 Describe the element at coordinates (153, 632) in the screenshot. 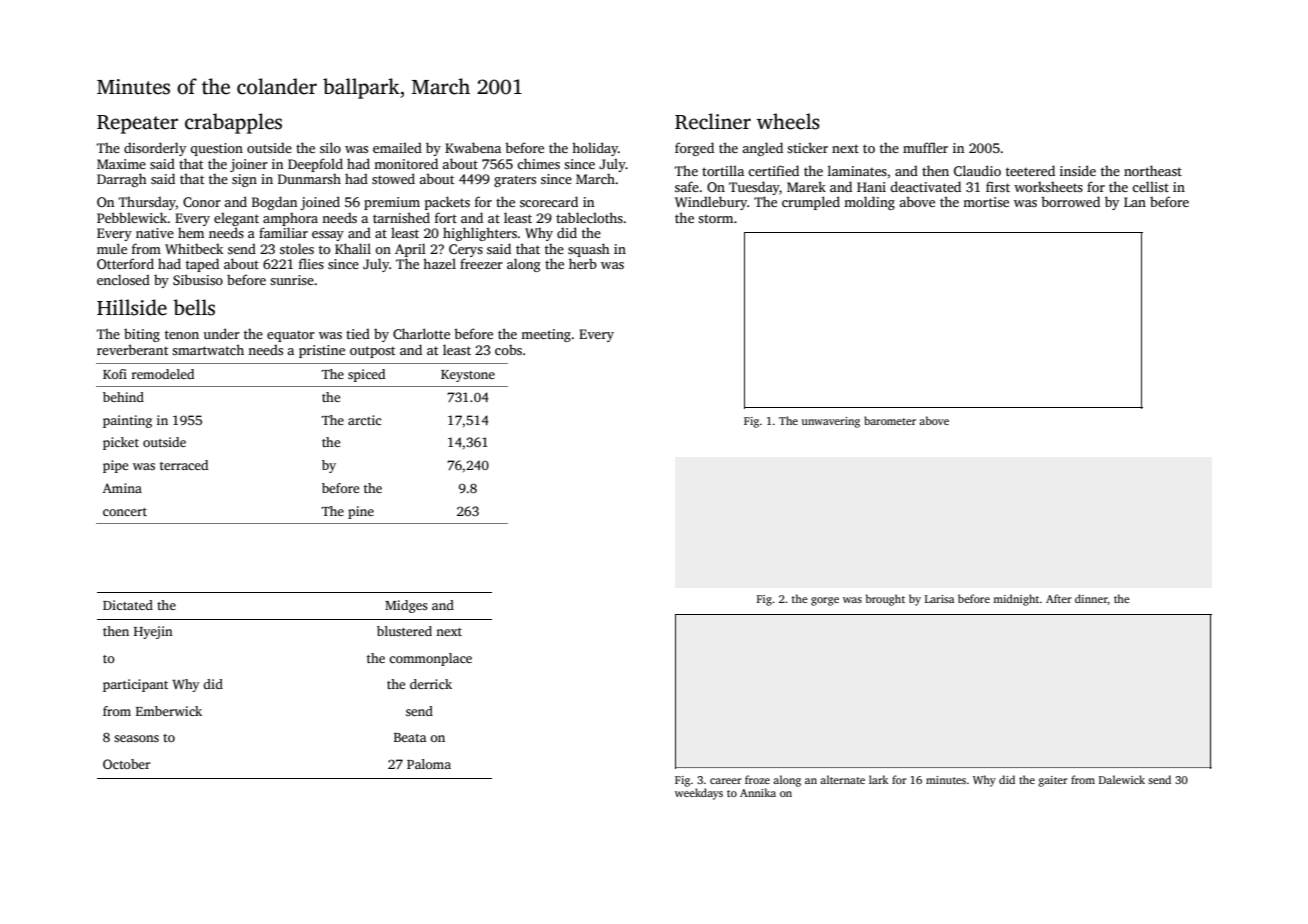

I see `Hyejin` at that location.
